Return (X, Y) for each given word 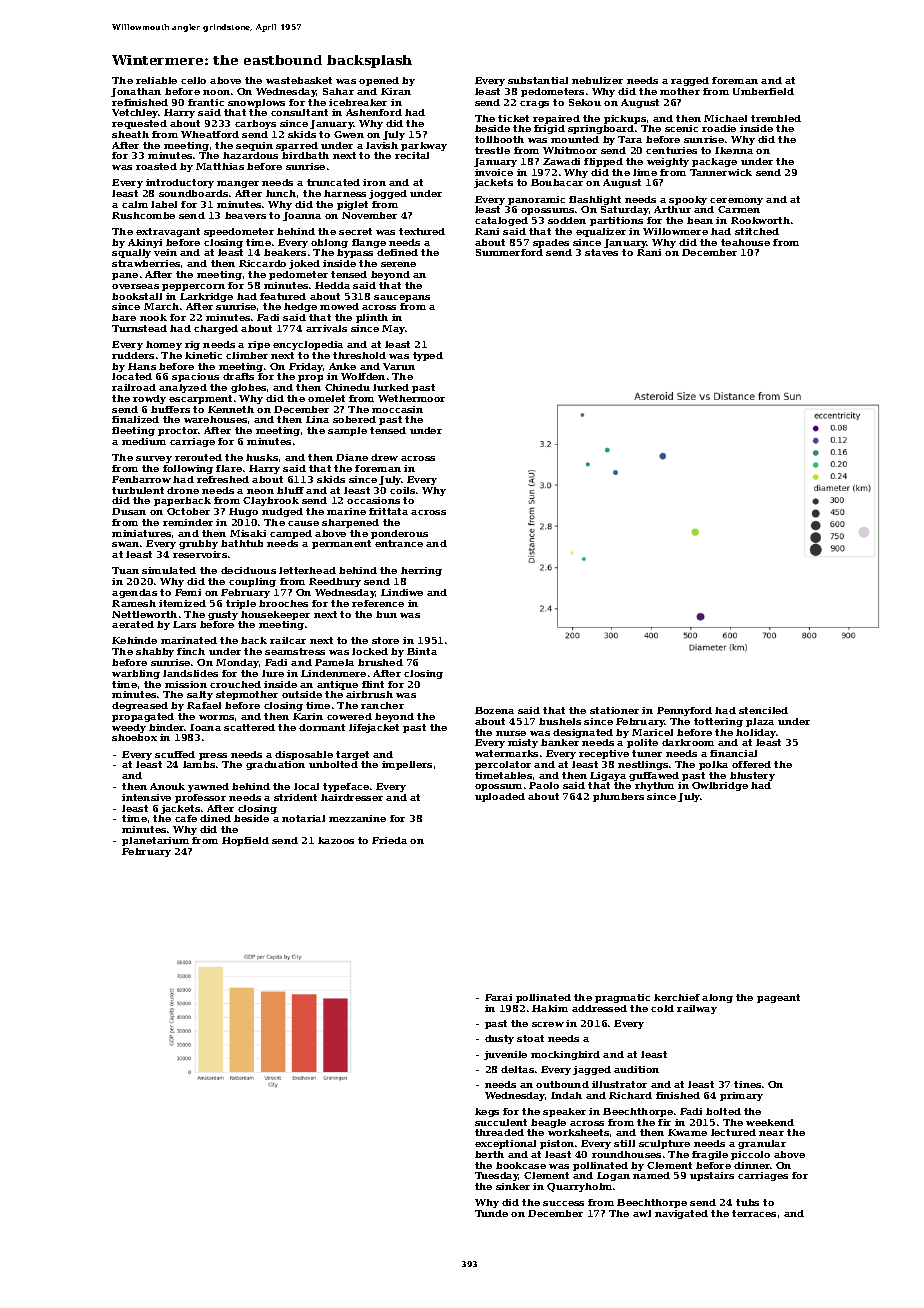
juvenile (505, 1055)
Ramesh (134, 603)
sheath (130, 134)
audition (636, 1069)
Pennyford (684, 711)
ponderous (399, 534)
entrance (399, 543)
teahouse (745, 242)
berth (489, 1154)
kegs (487, 1112)
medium (144, 441)
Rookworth (760, 220)
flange (369, 243)
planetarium (155, 841)
